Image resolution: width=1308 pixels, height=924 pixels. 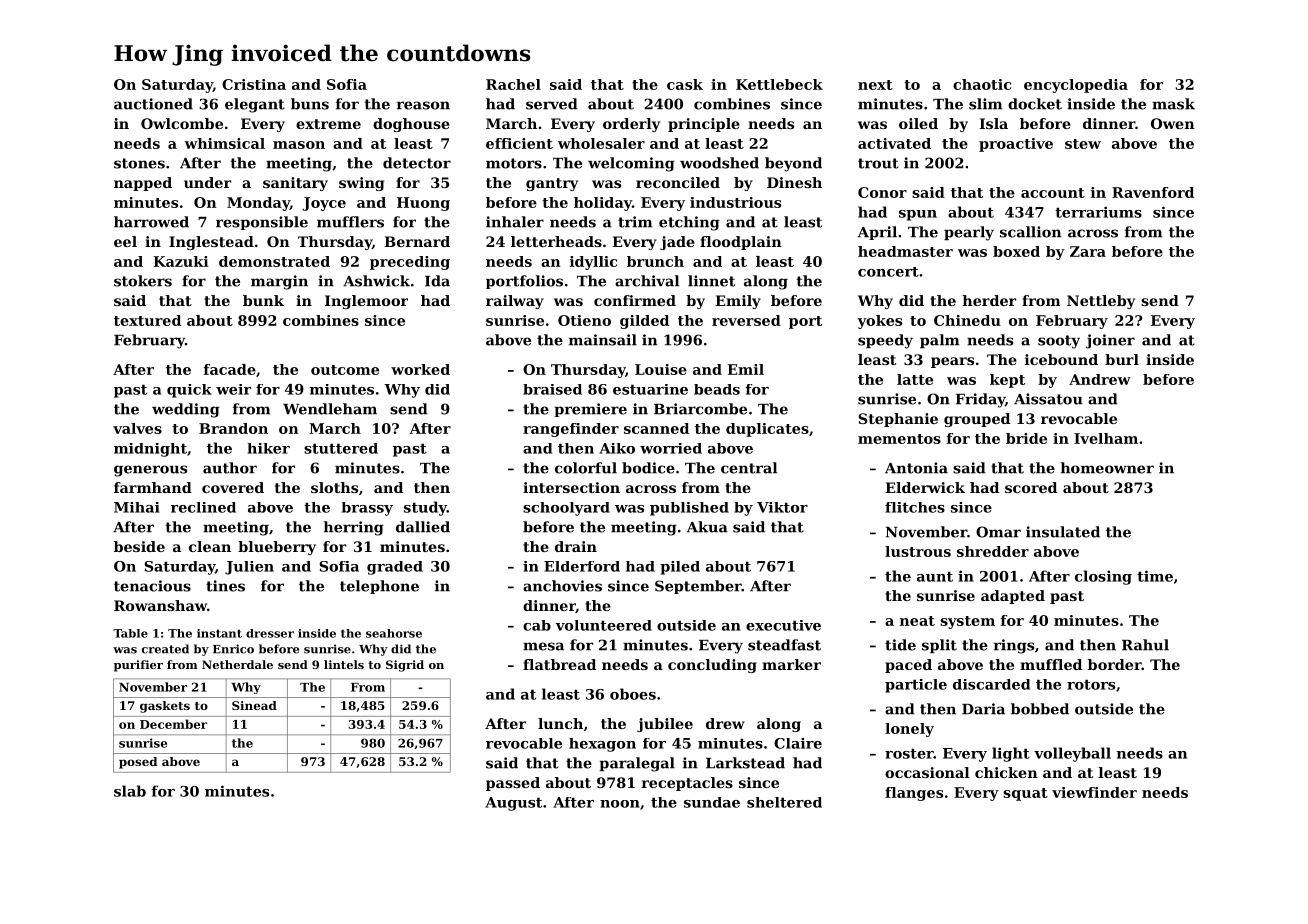 What do you see at coordinates (138, 763) in the screenshot?
I see `posed` at bounding box center [138, 763].
